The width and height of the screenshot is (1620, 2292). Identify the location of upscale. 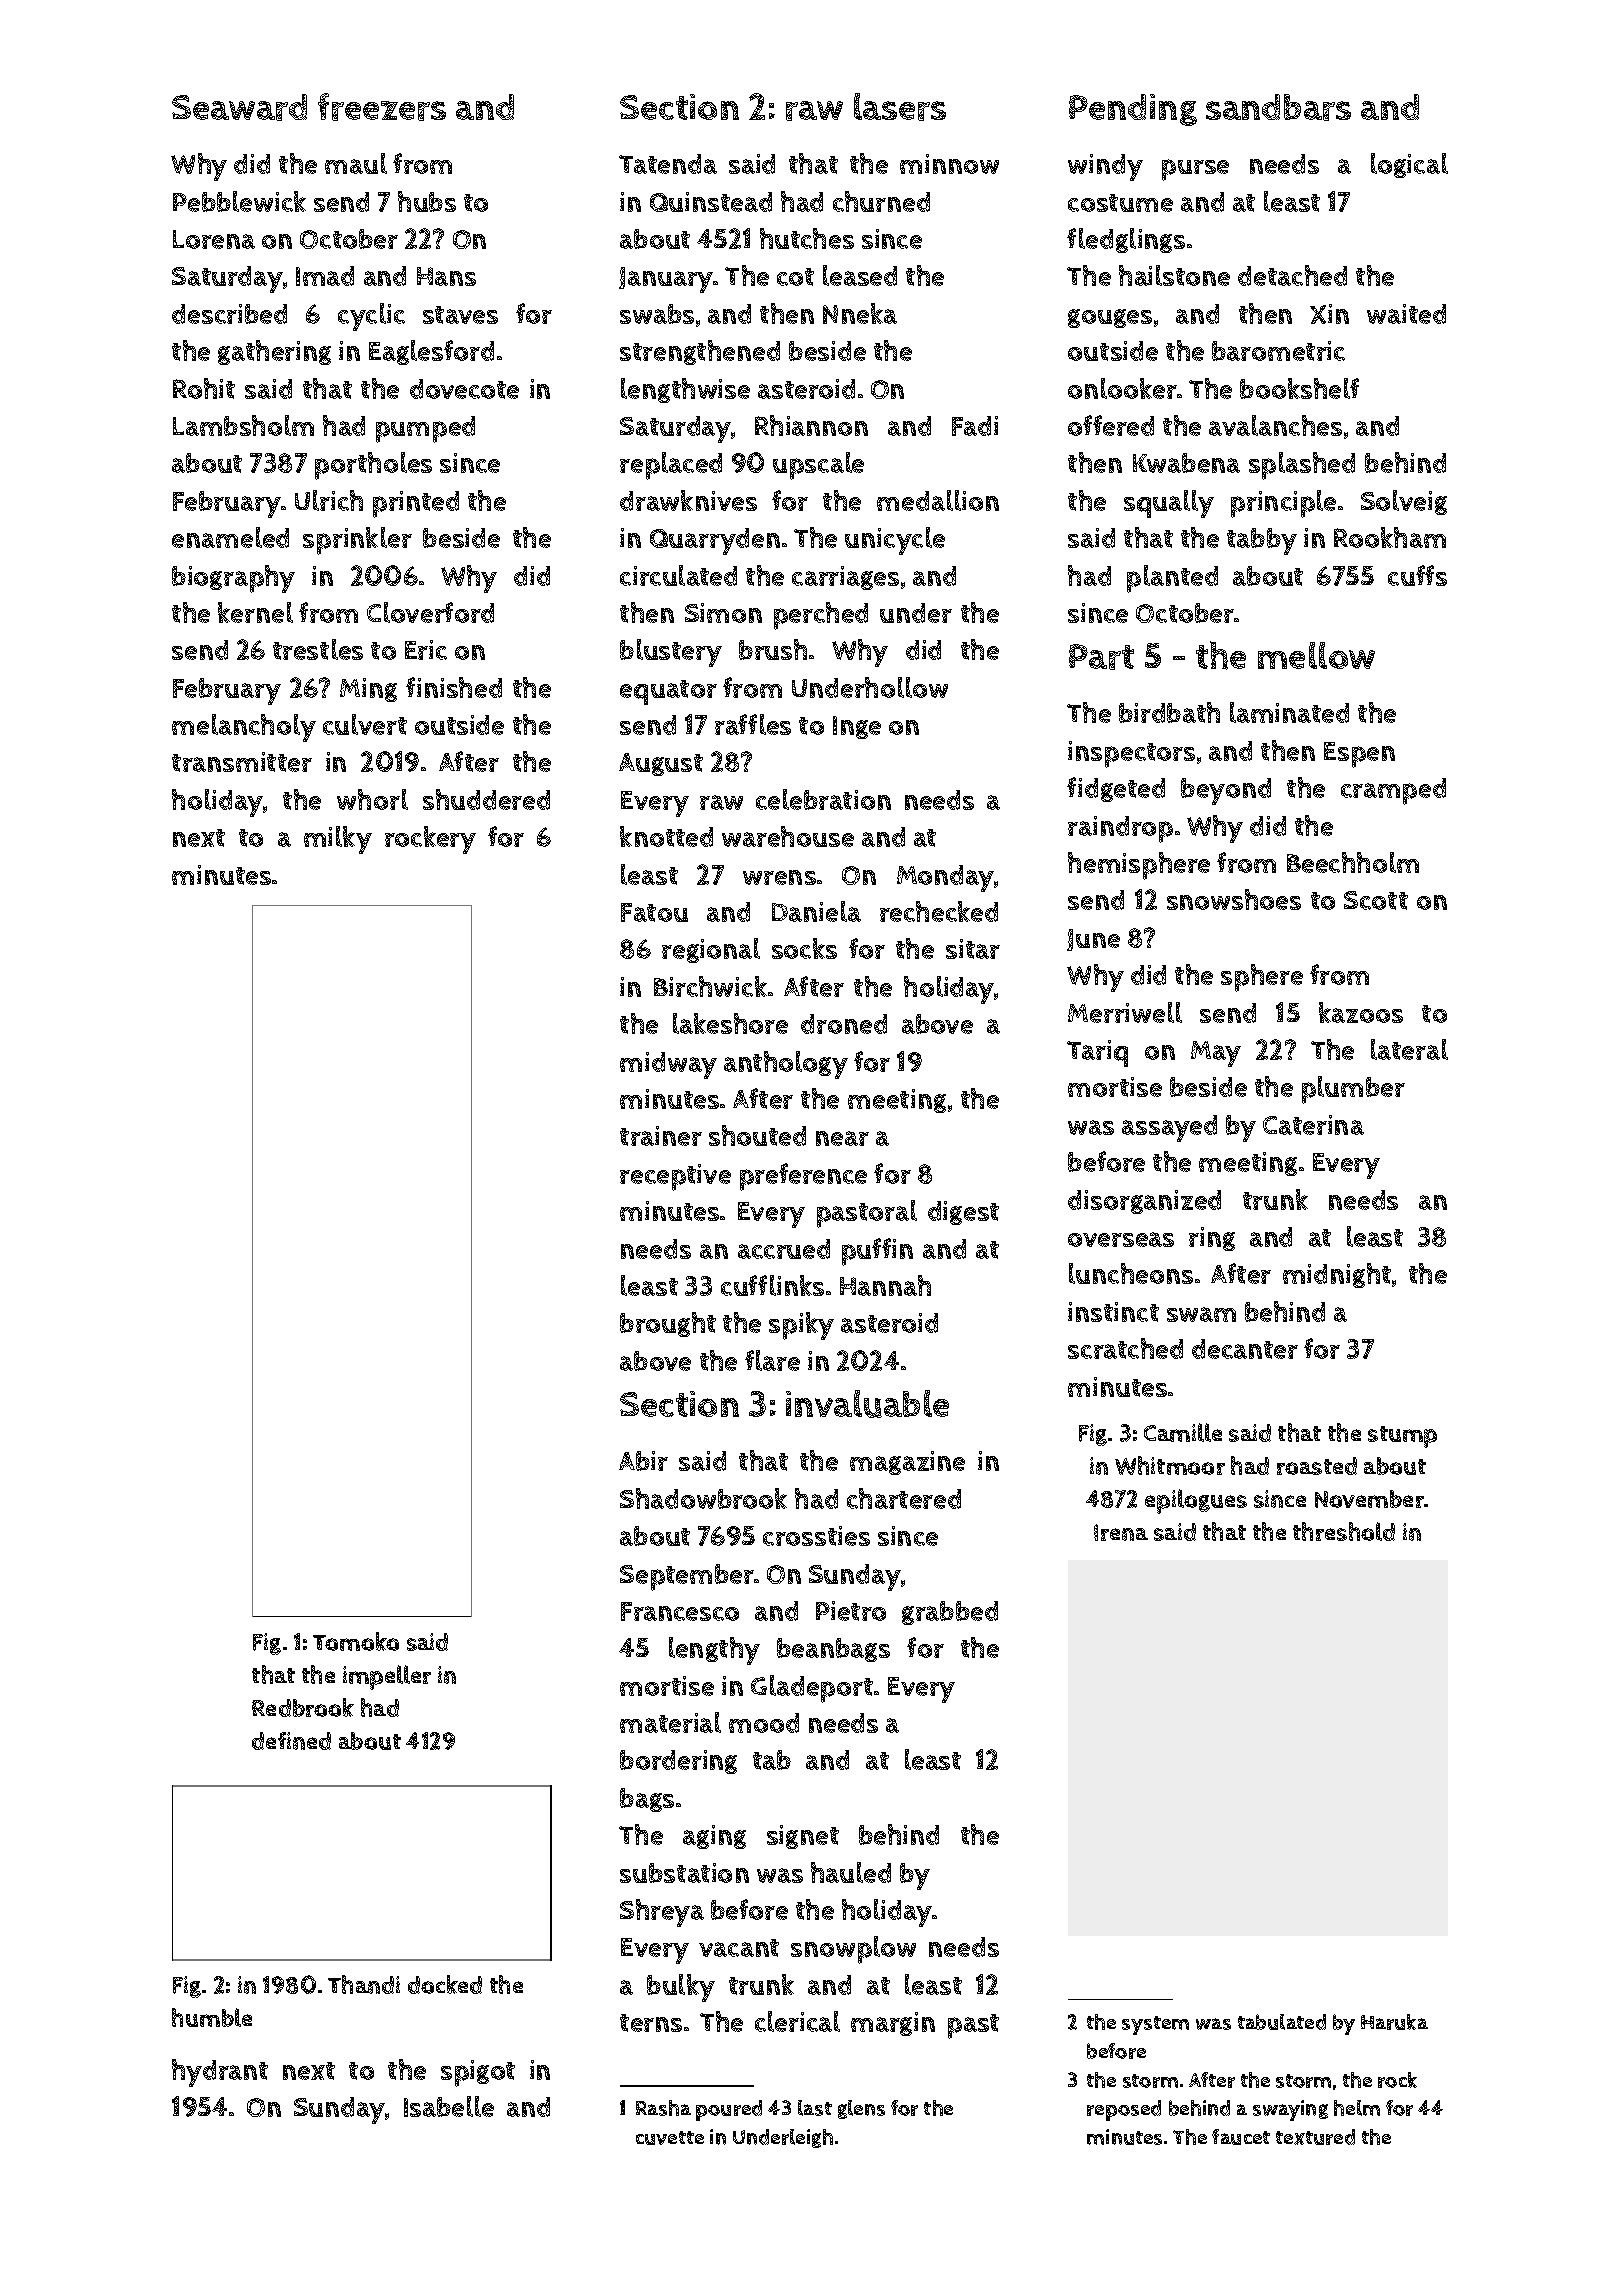
(818, 466).
